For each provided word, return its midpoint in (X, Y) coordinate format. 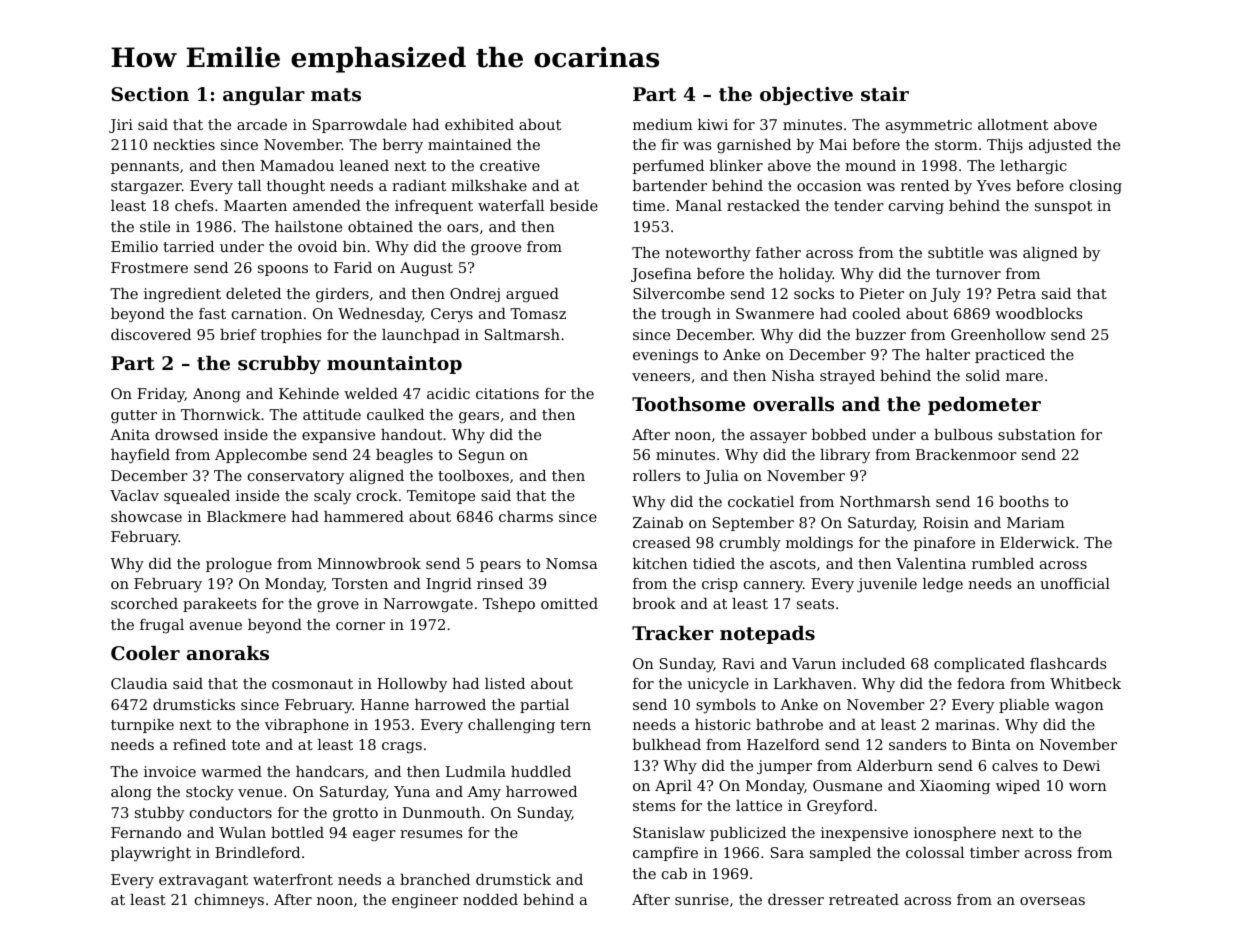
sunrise (702, 899)
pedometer (984, 405)
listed (505, 683)
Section (150, 94)
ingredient (182, 295)
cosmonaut (312, 684)
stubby (159, 814)
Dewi (1081, 765)
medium (663, 124)
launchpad (421, 336)
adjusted (1060, 146)
